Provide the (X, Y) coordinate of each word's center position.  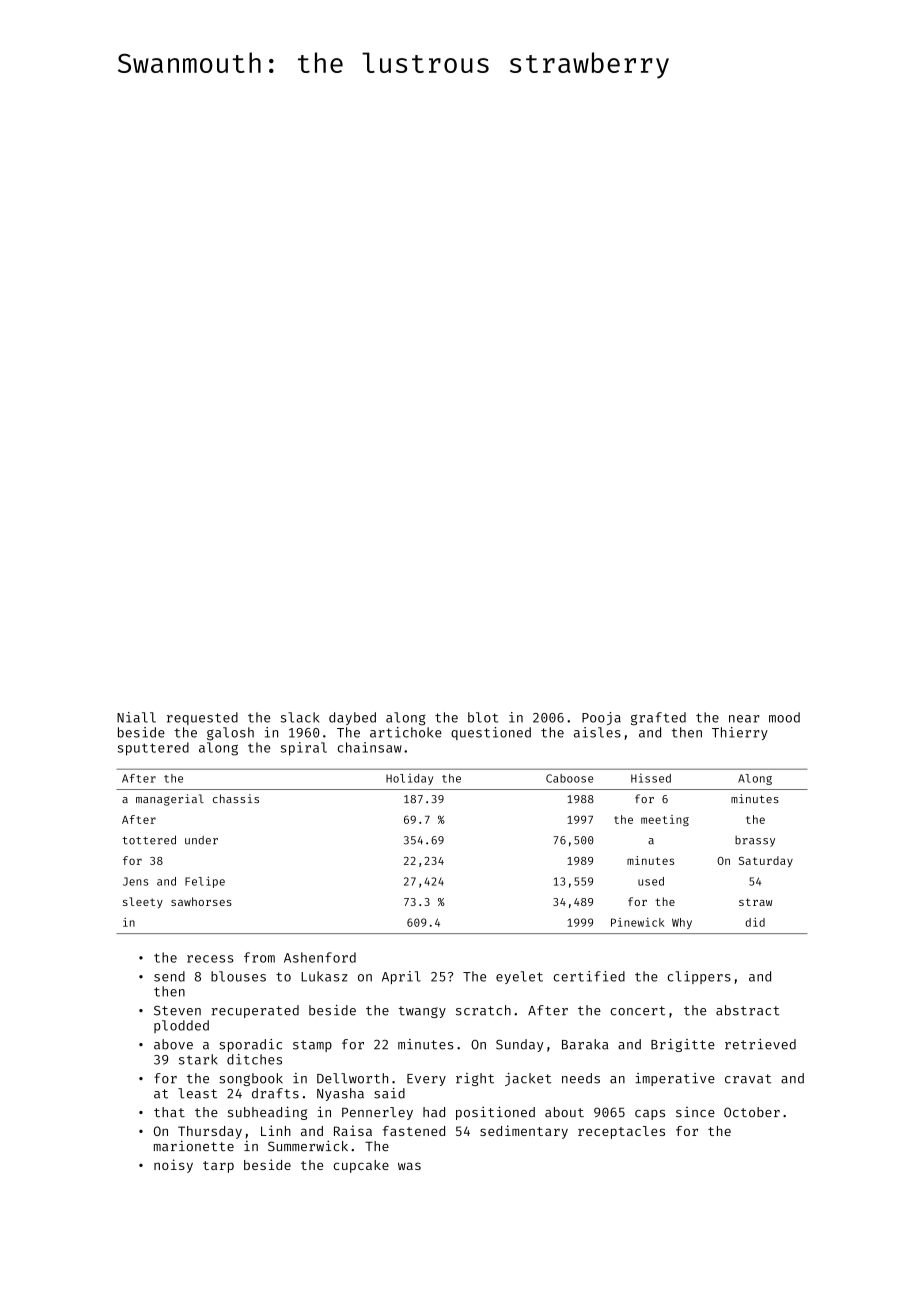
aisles (597, 732)
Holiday (409, 779)
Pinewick (638, 922)
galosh (230, 733)
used (651, 881)
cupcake (361, 1166)
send (169, 976)
